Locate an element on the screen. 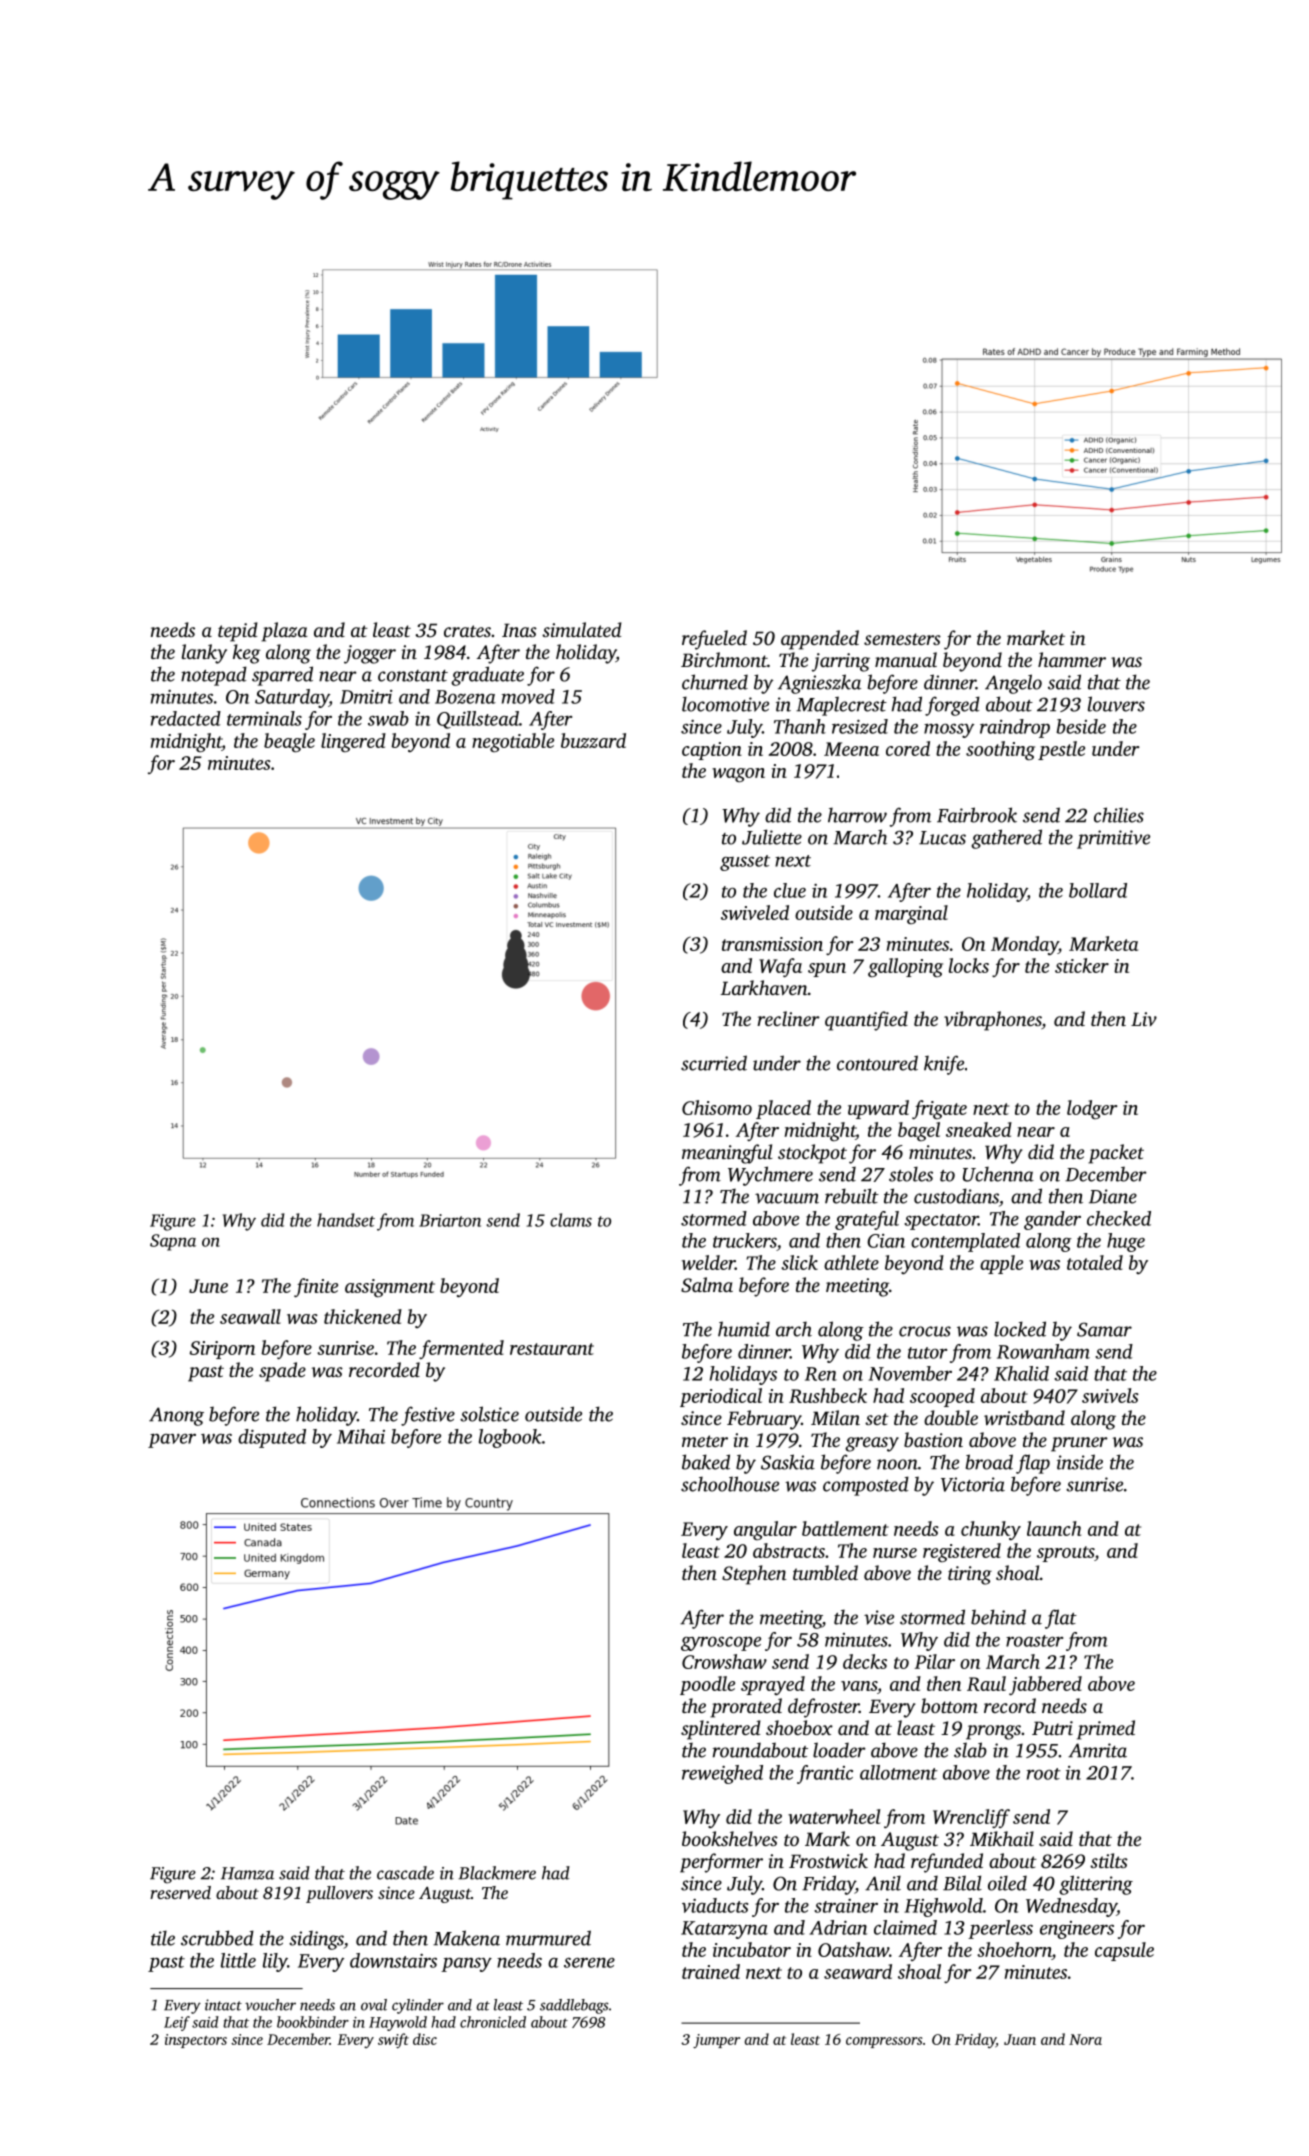 This screenshot has width=1309, height=2156. reserved is located at coordinates (180, 1892).
